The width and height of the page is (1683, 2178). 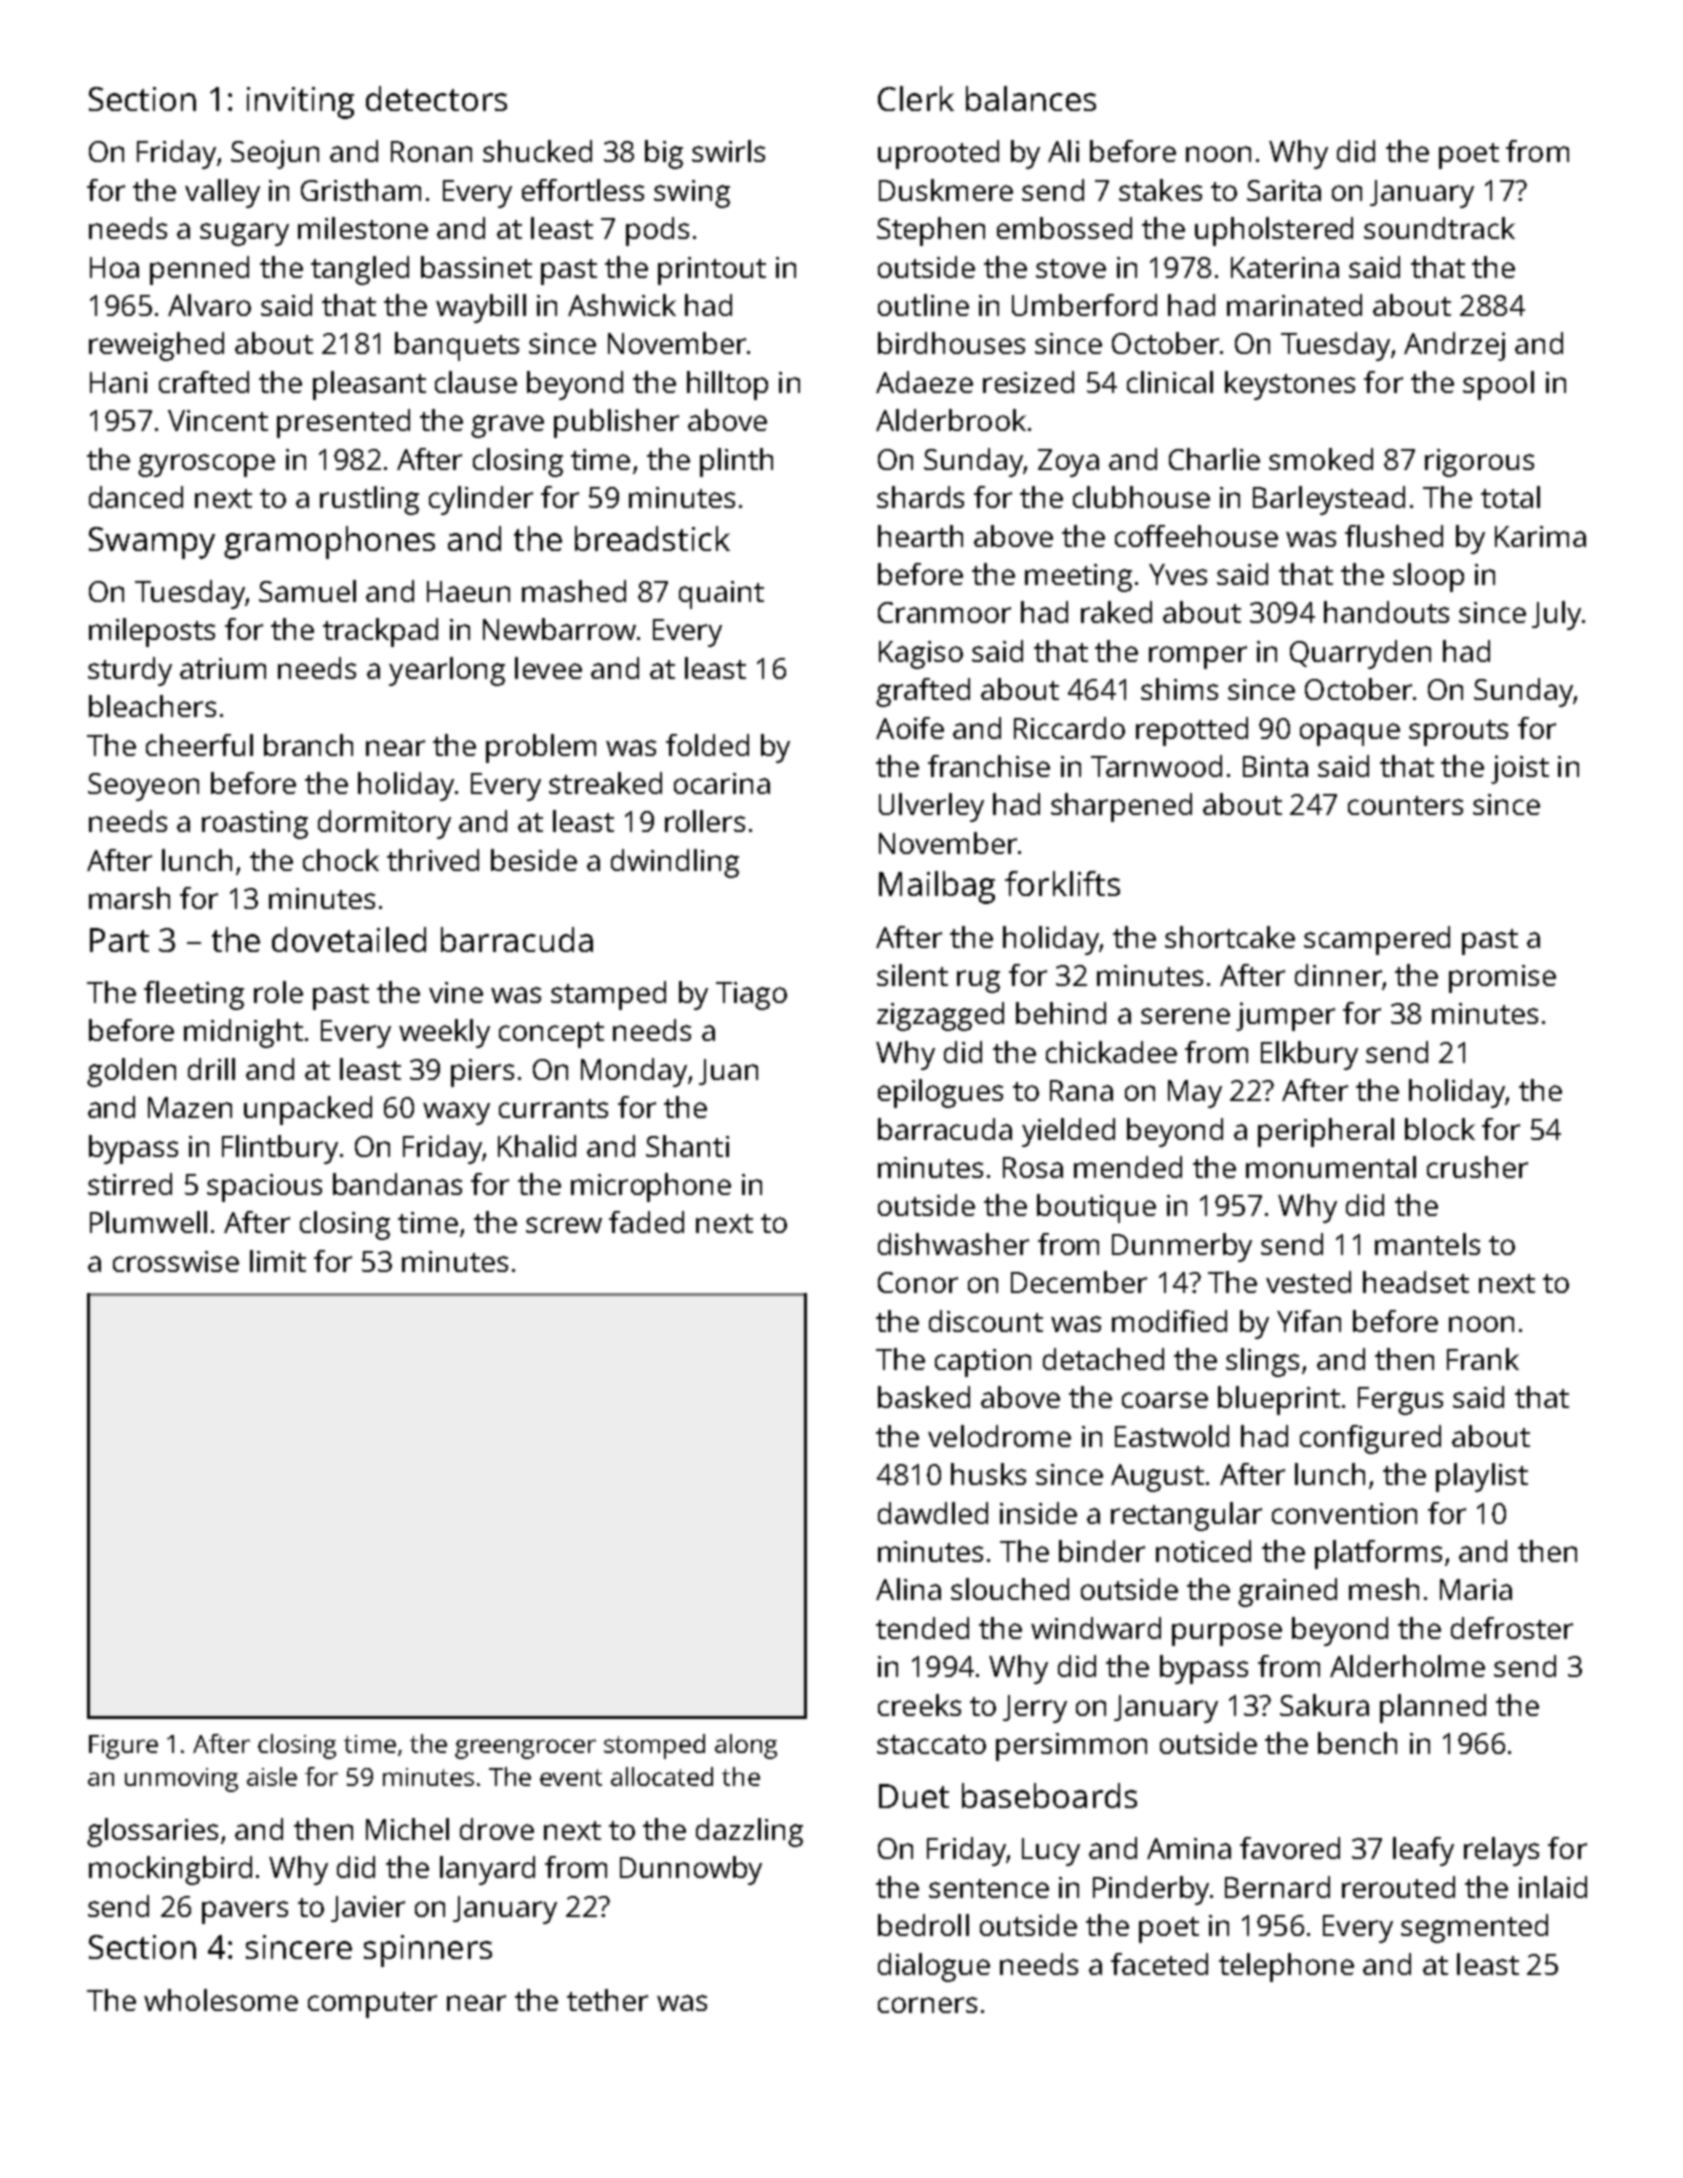 I want to click on bandanas, so click(x=397, y=1184).
